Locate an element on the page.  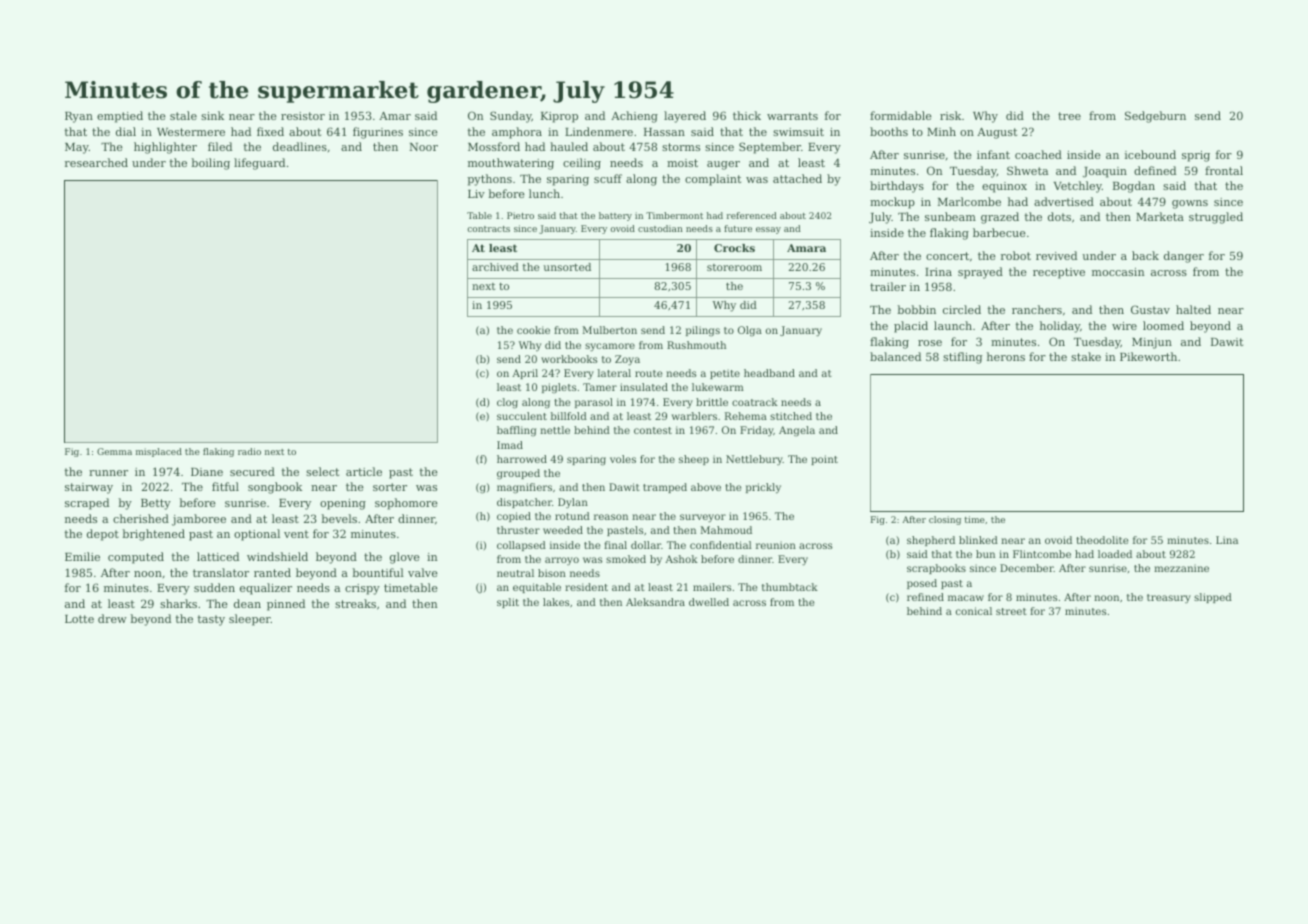
Minjun is located at coordinates (1152, 343).
